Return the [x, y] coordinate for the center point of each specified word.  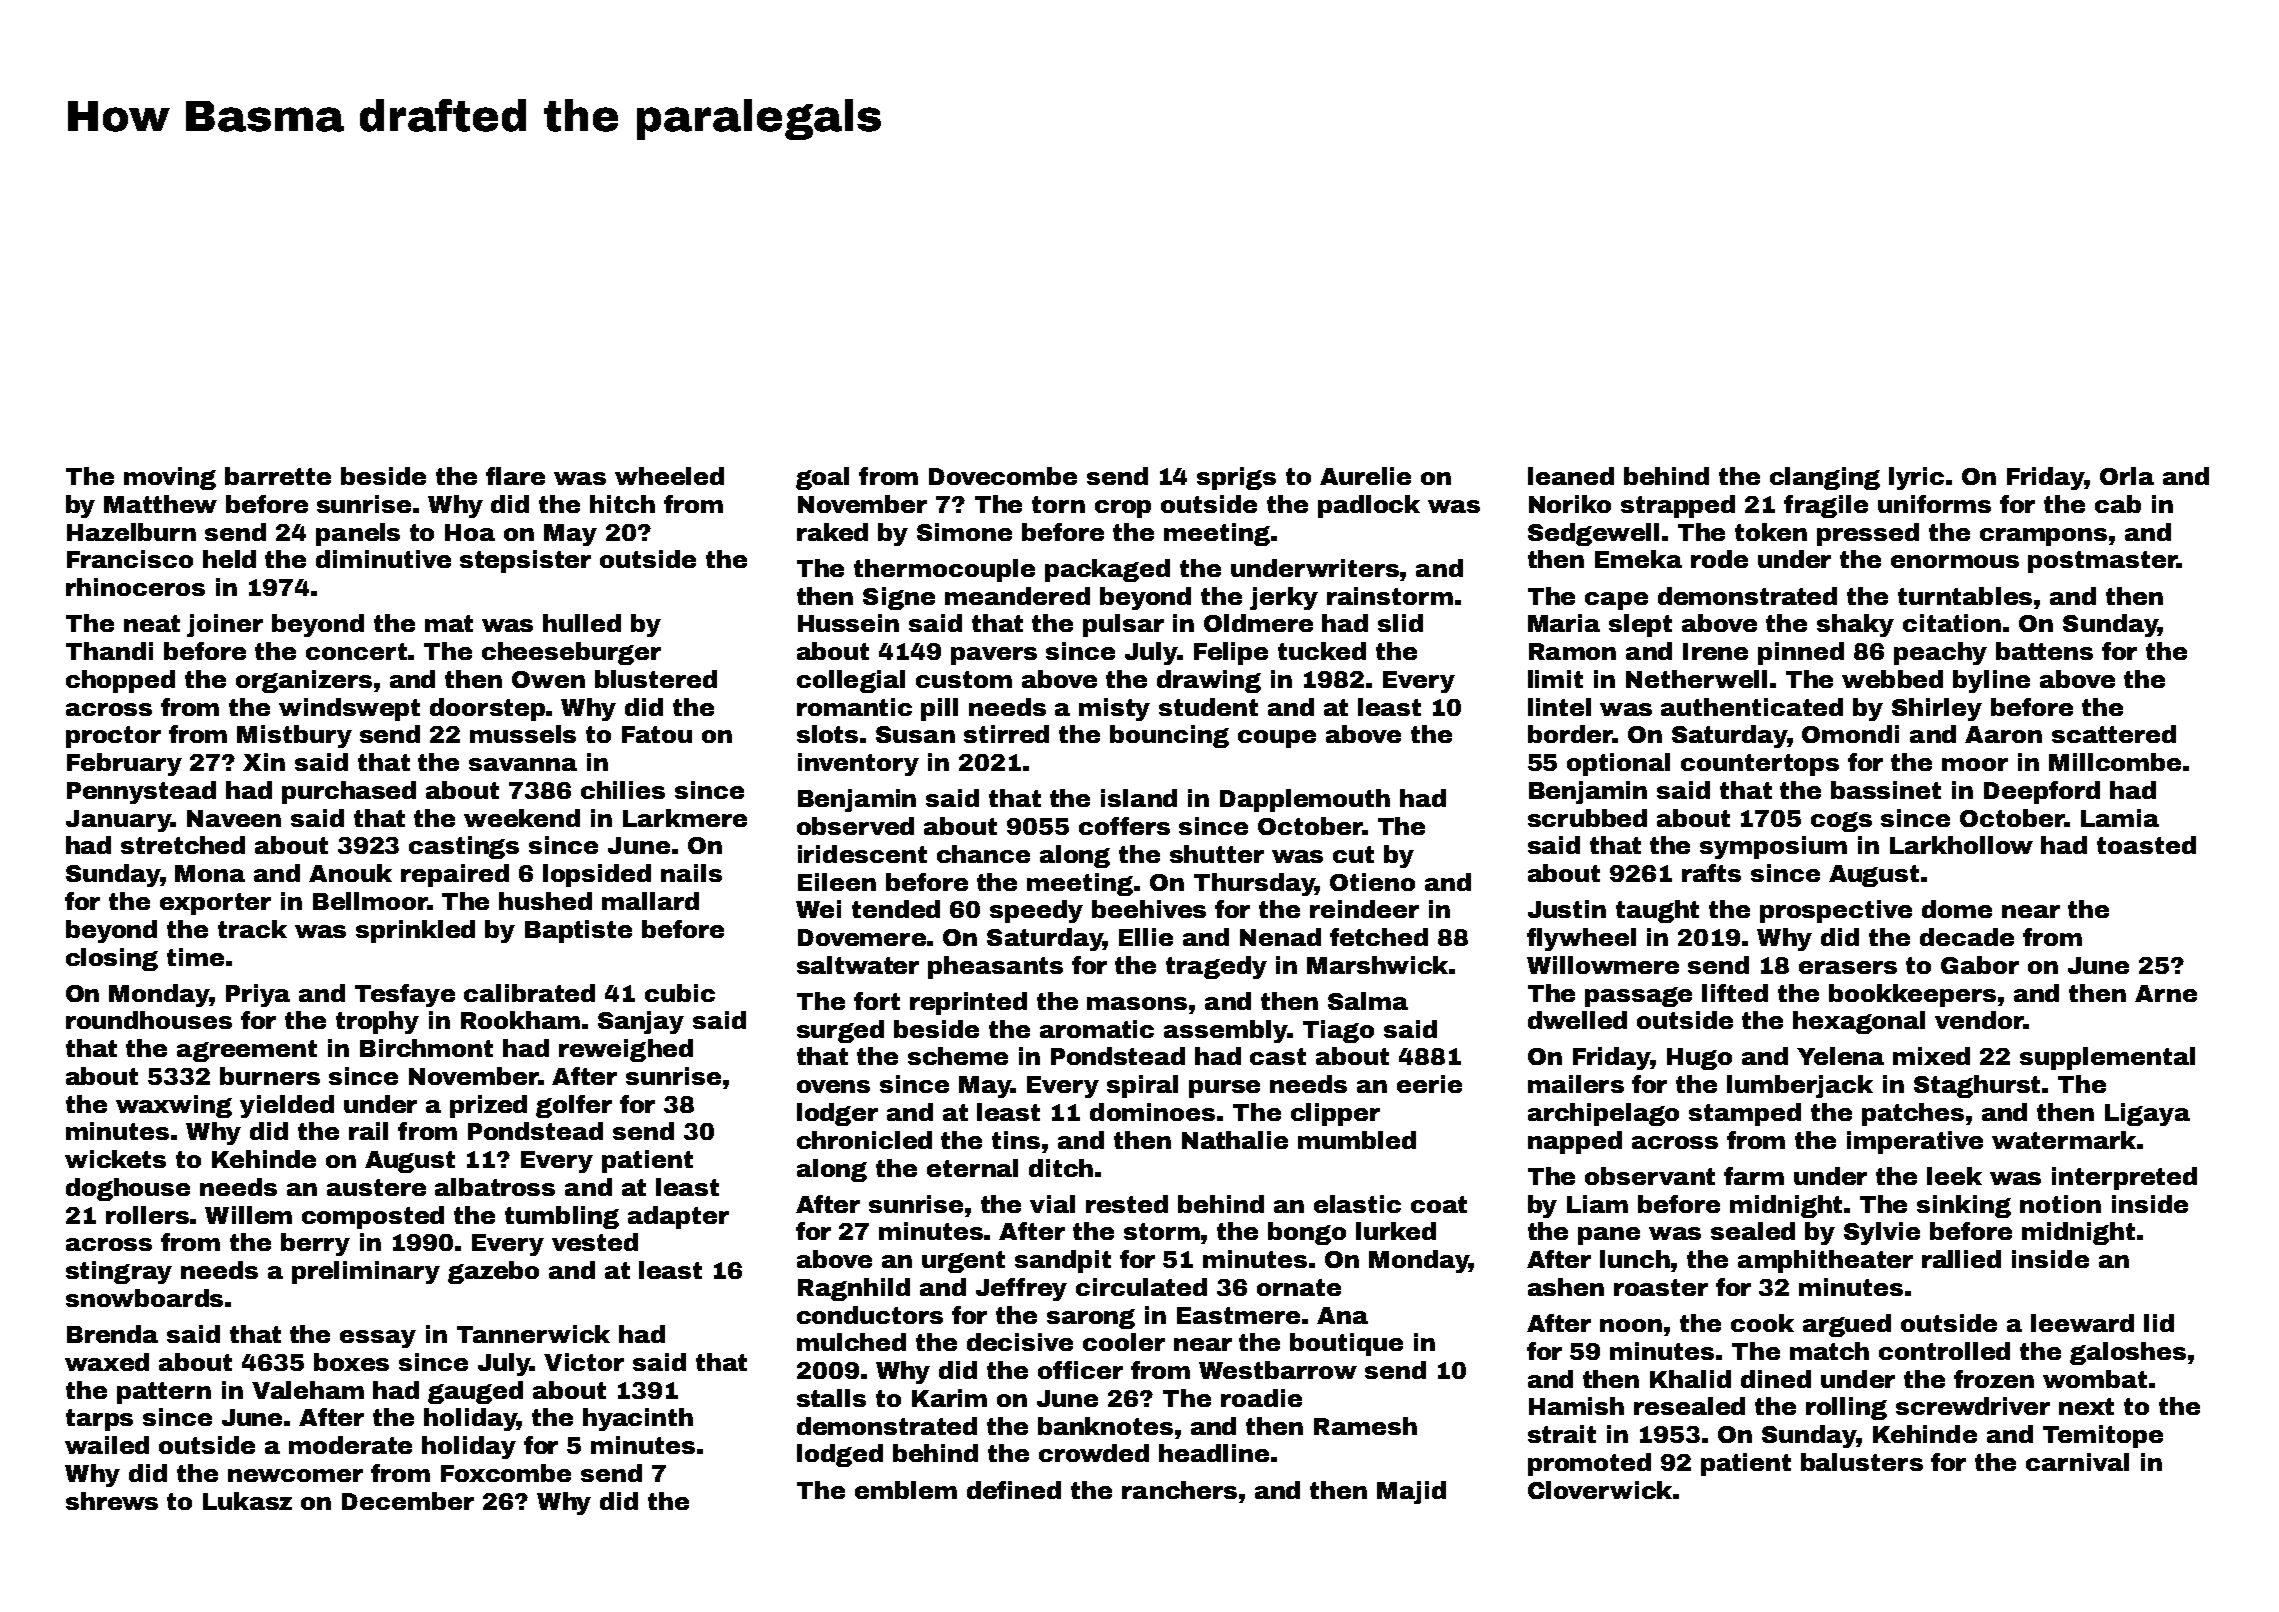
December [408, 1501]
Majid [1411, 1492]
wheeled [669, 476]
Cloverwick [1600, 1490]
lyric [1916, 478]
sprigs [1236, 478]
